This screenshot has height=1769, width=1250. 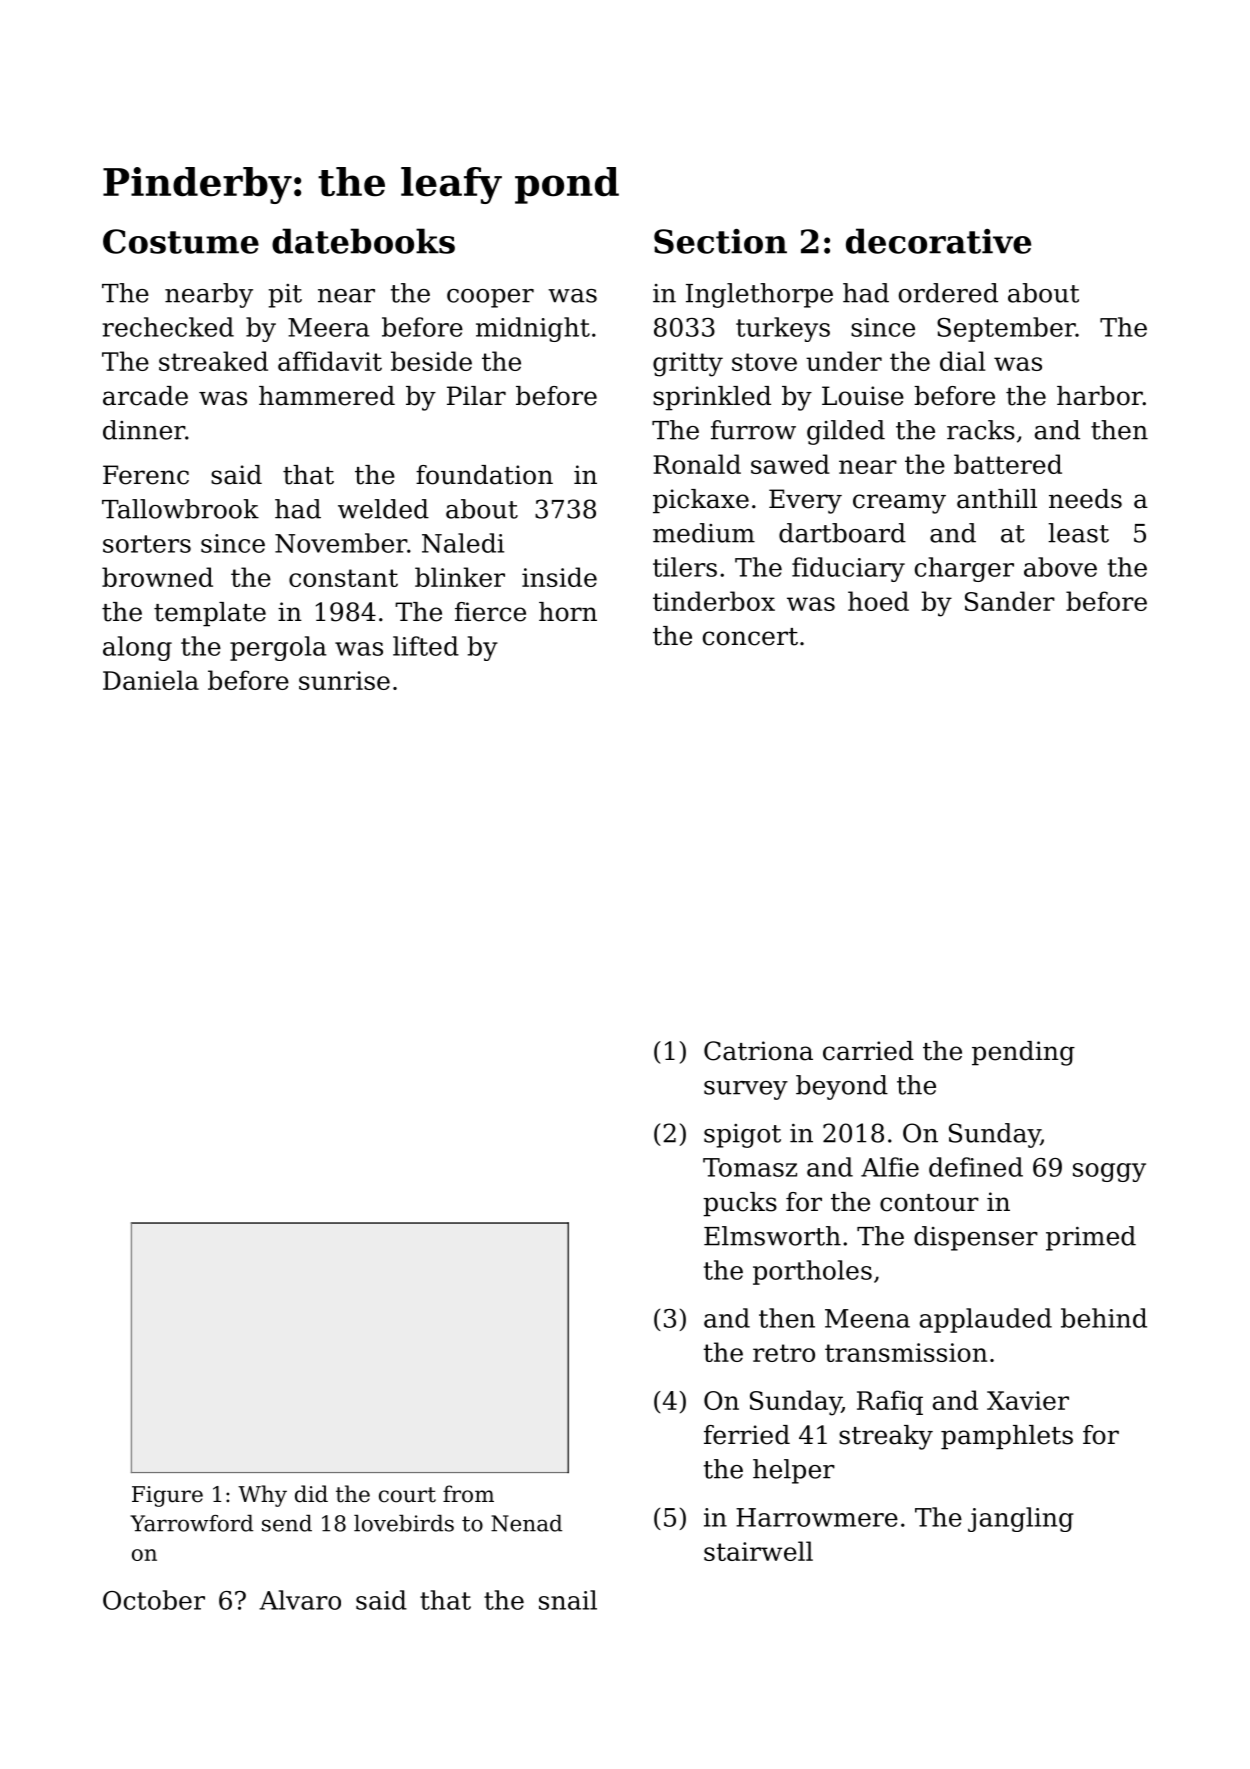 What do you see at coordinates (758, 1051) in the screenshot?
I see `Catriona` at bounding box center [758, 1051].
